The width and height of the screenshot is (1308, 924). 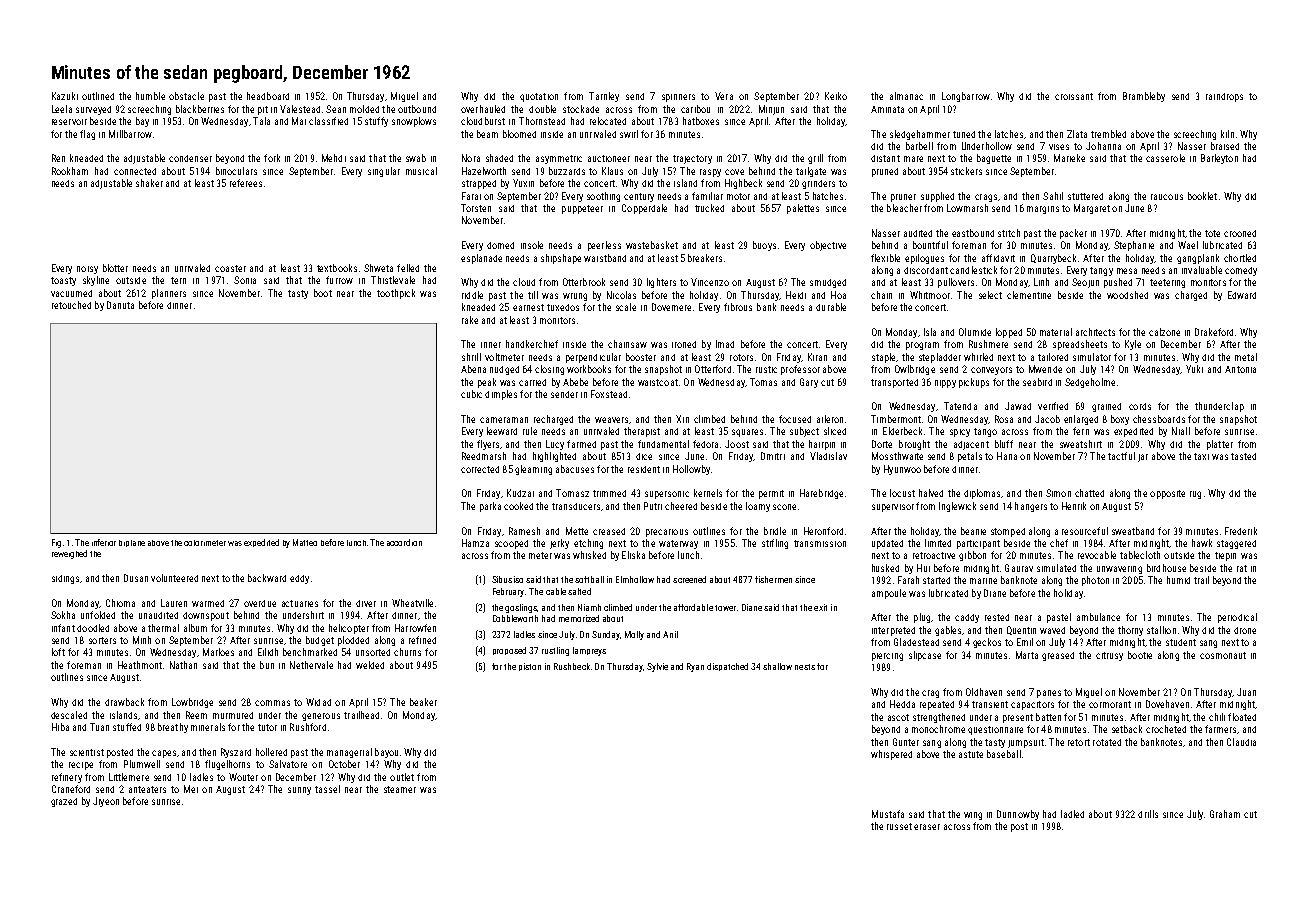 I want to click on platter, so click(x=1220, y=445).
